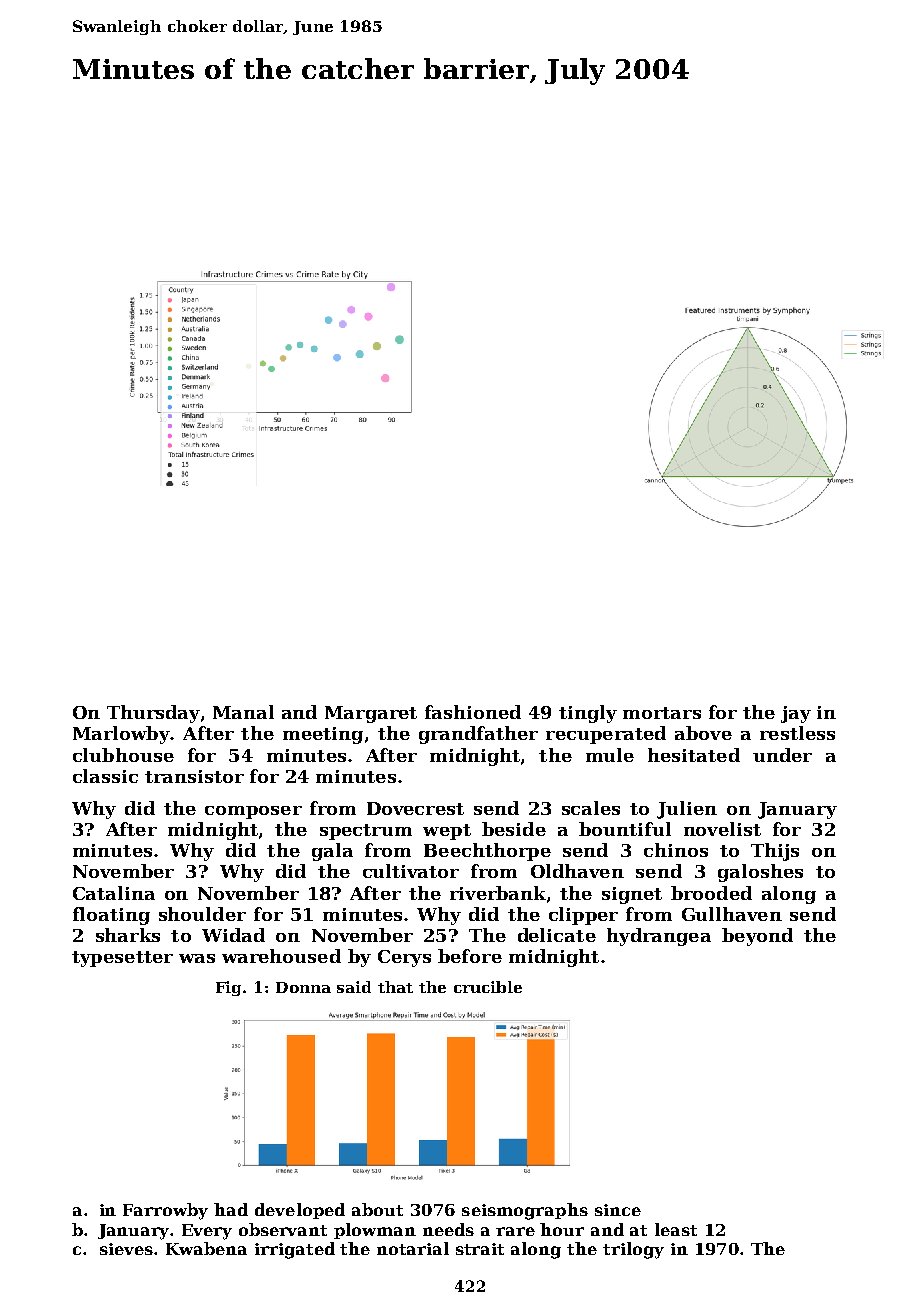 The image size is (908, 1316). Describe the element at coordinates (377, 1209) in the screenshot. I see `about` at that location.
